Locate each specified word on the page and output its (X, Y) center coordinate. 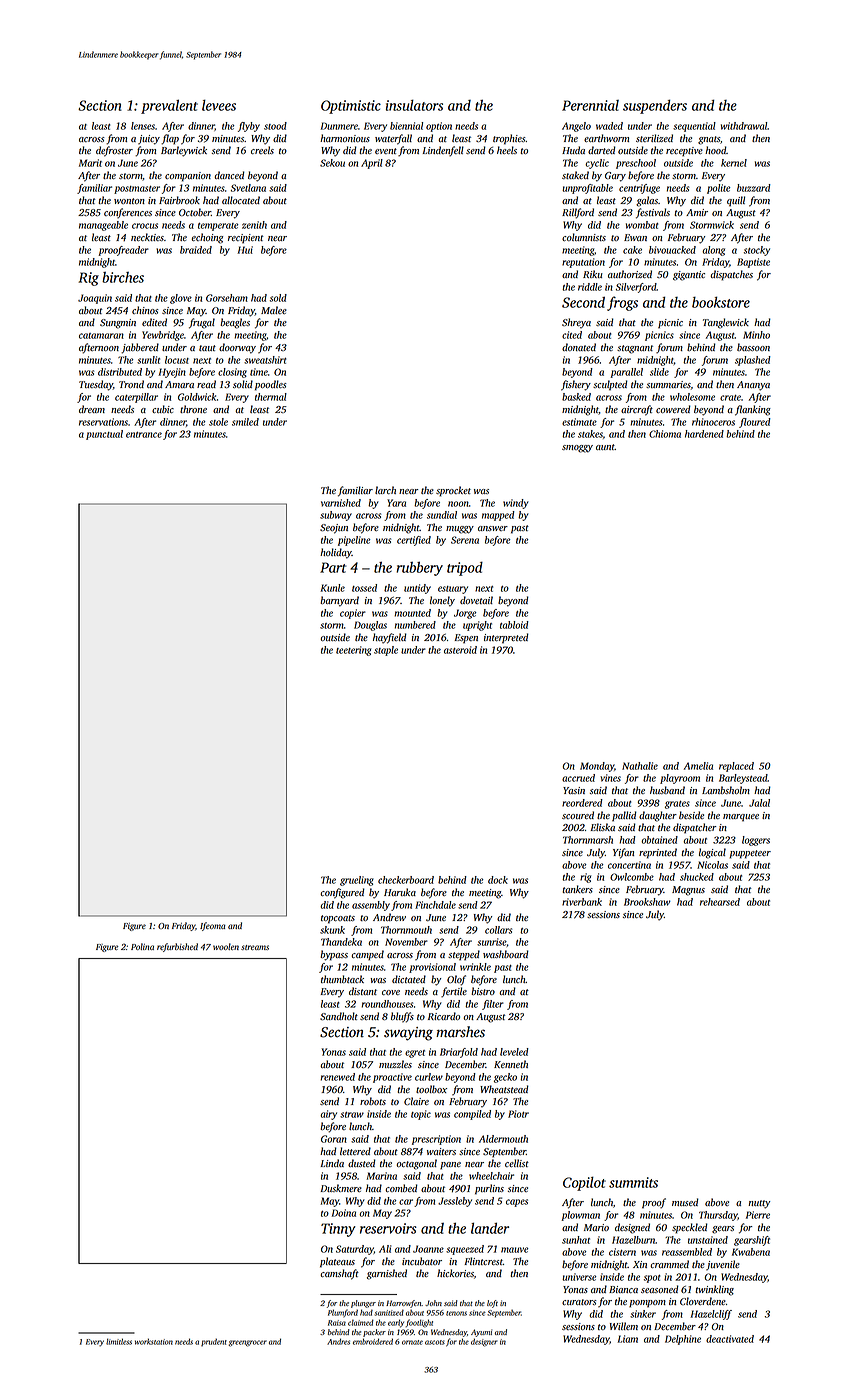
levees (219, 105)
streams (255, 947)
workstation (154, 1341)
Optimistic (351, 107)
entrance (144, 435)
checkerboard (406, 880)
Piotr (518, 1114)
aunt (605, 447)
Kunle (332, 588)
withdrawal (744, 126)
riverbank (582, 902)
